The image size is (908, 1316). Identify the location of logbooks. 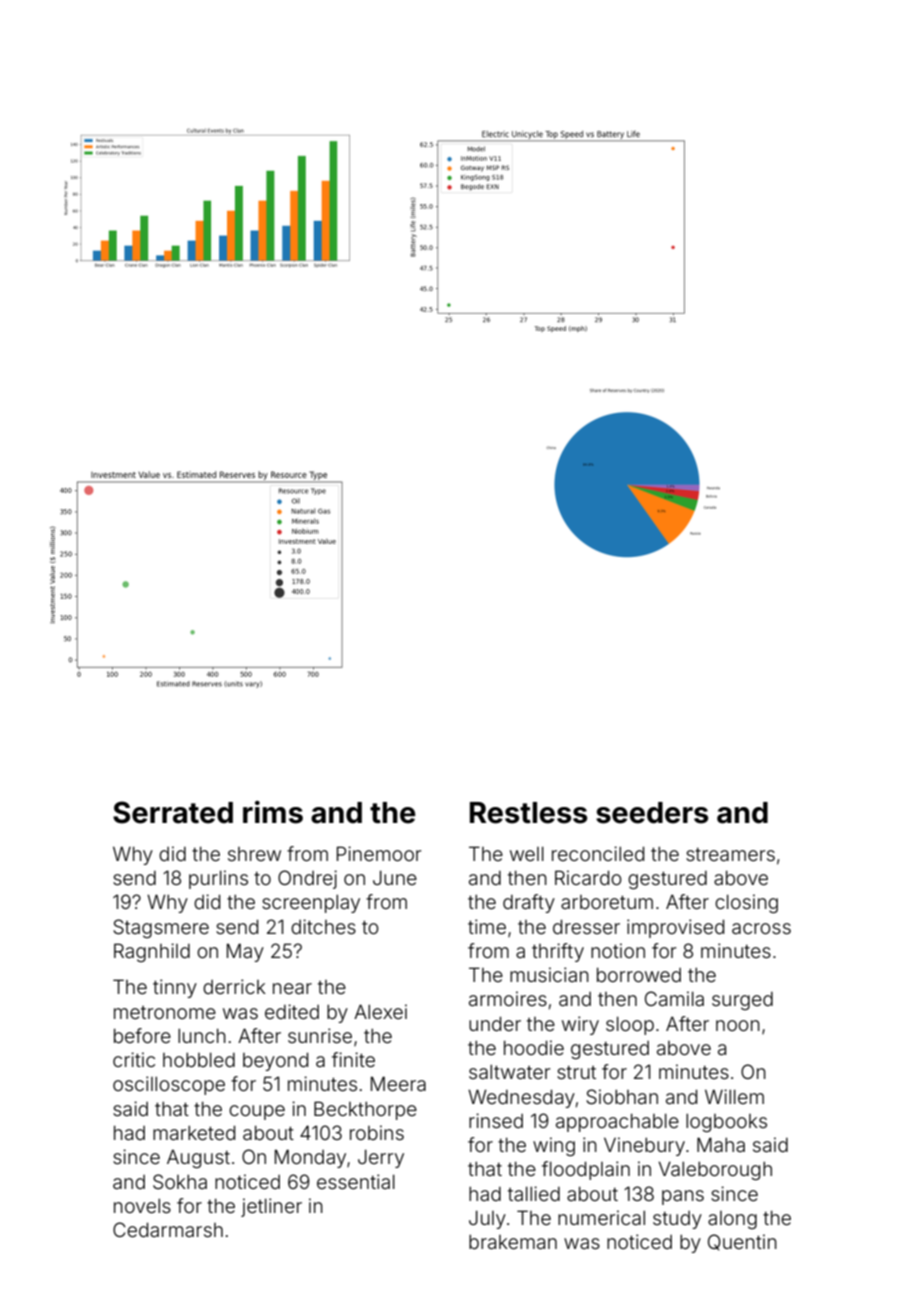
(726, 1123).
